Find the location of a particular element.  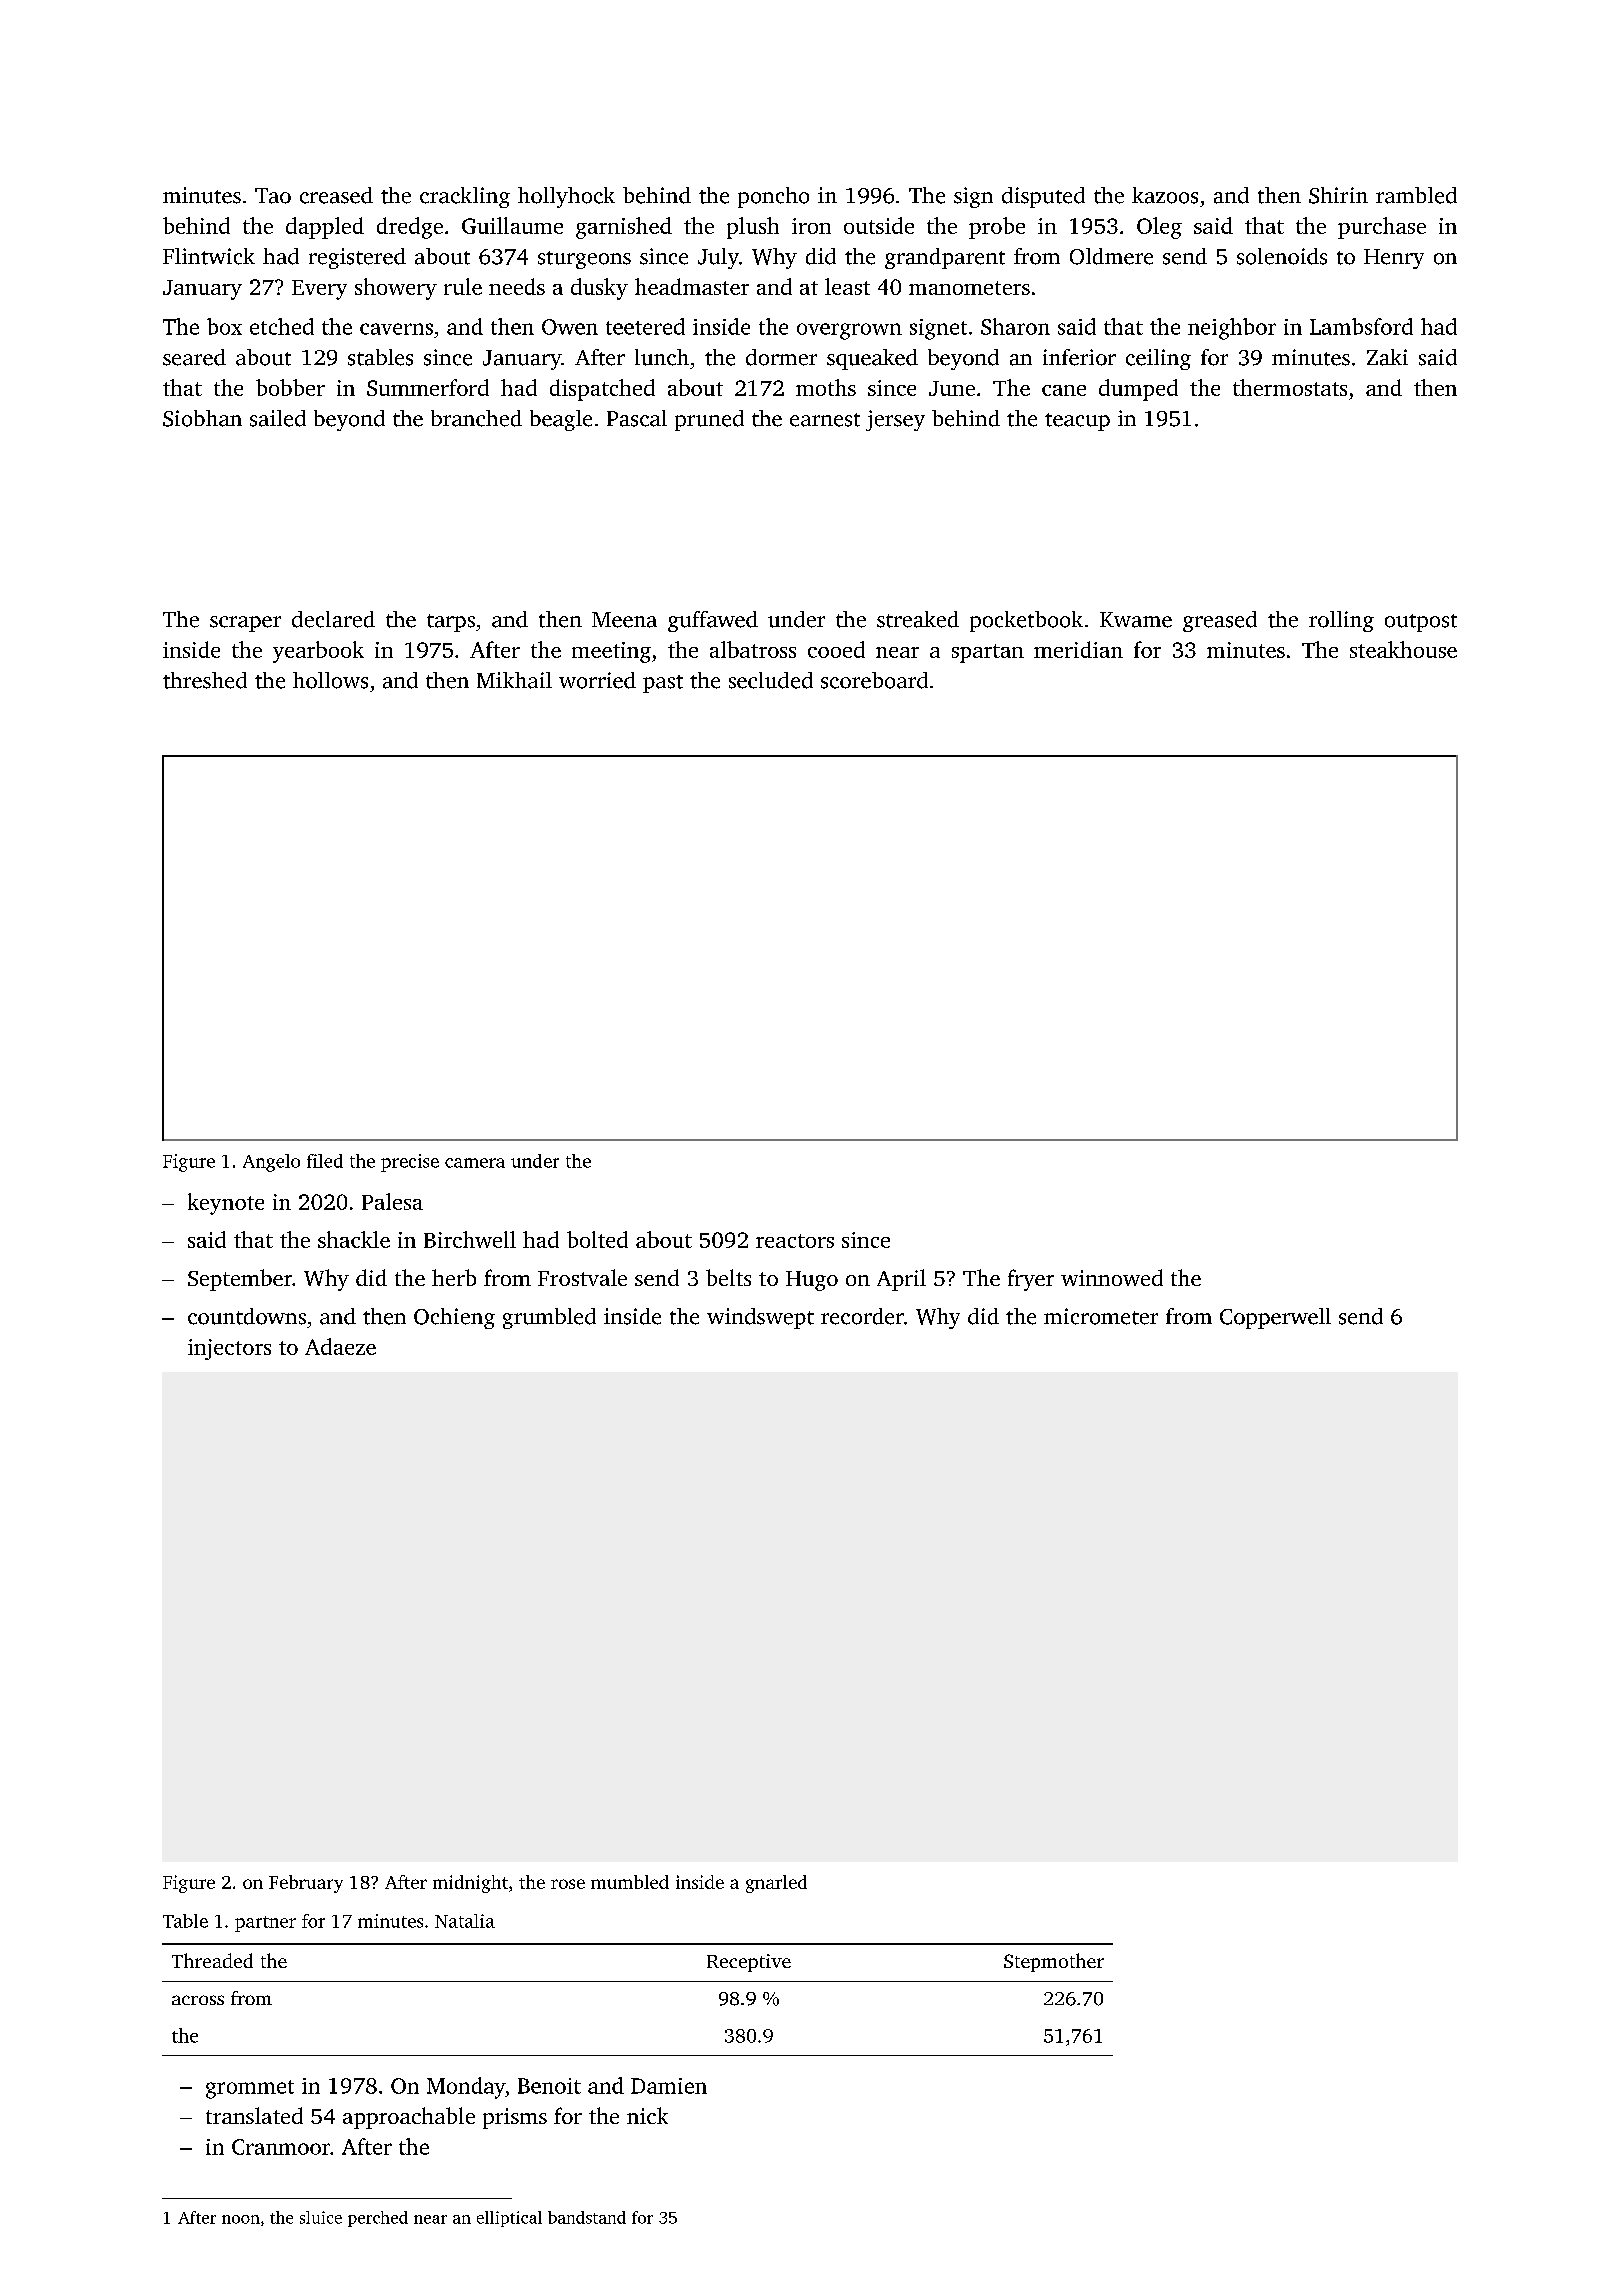

hollows is located at coordinates (330, 680).
